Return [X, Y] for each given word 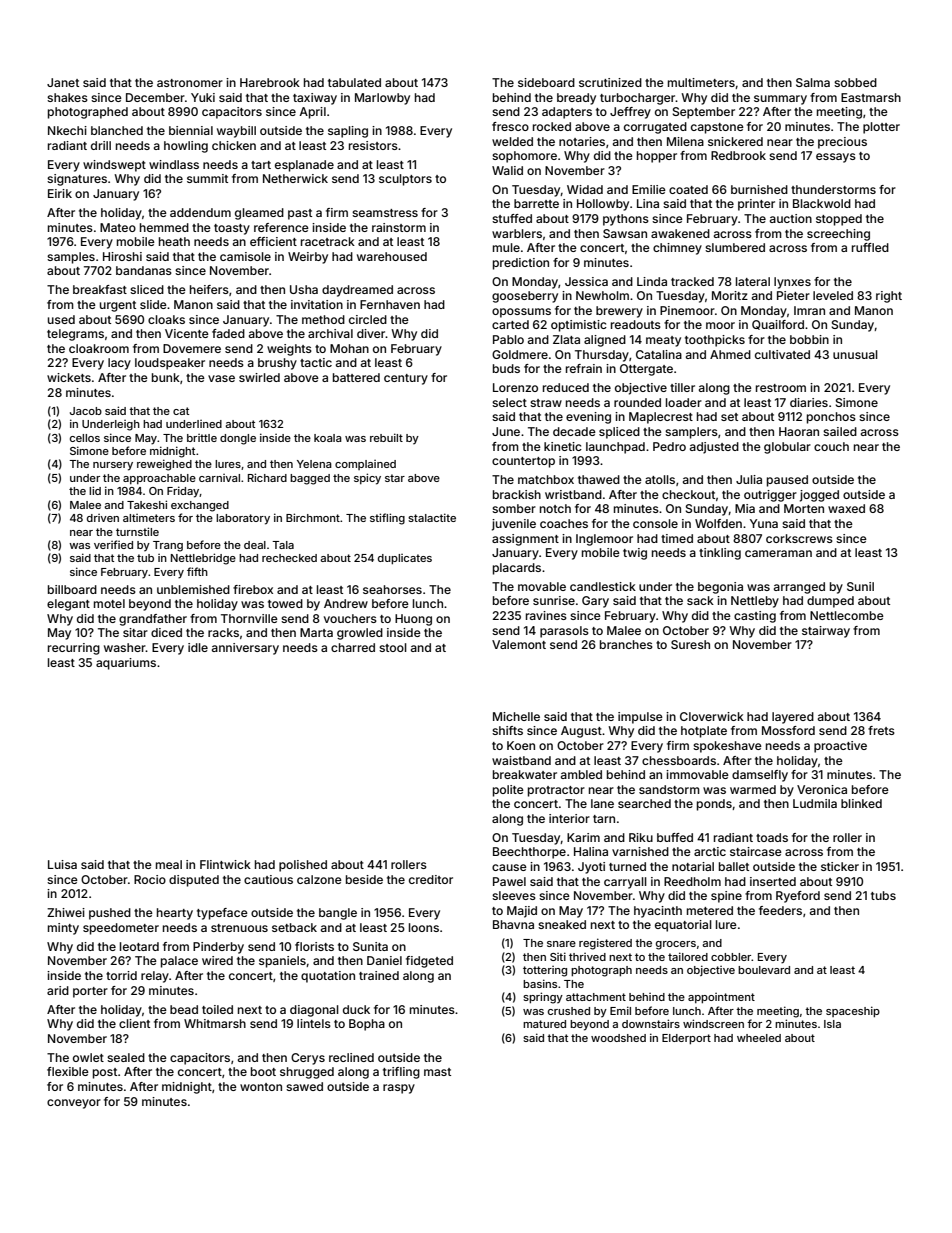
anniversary [245, 649]
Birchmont [313, 517]
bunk [166, 377]
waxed [846, 508]
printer [756, 205]
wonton [261, 1087]
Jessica [586, 281]
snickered [735, 141]
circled [368, 319]
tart [261, 165]
